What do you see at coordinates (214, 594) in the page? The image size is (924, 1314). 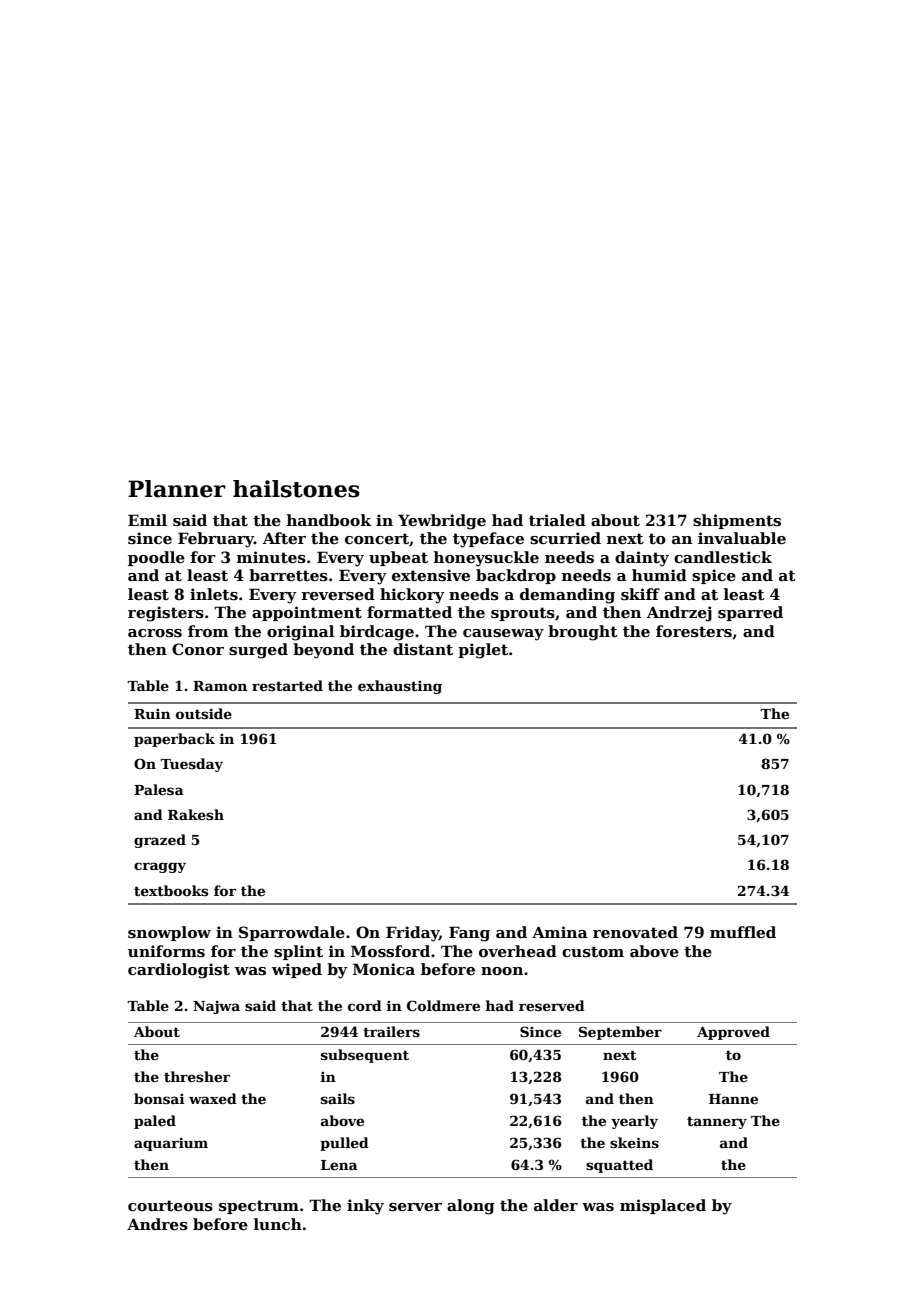 I see `inlets` at bounding box center [214, 594].
